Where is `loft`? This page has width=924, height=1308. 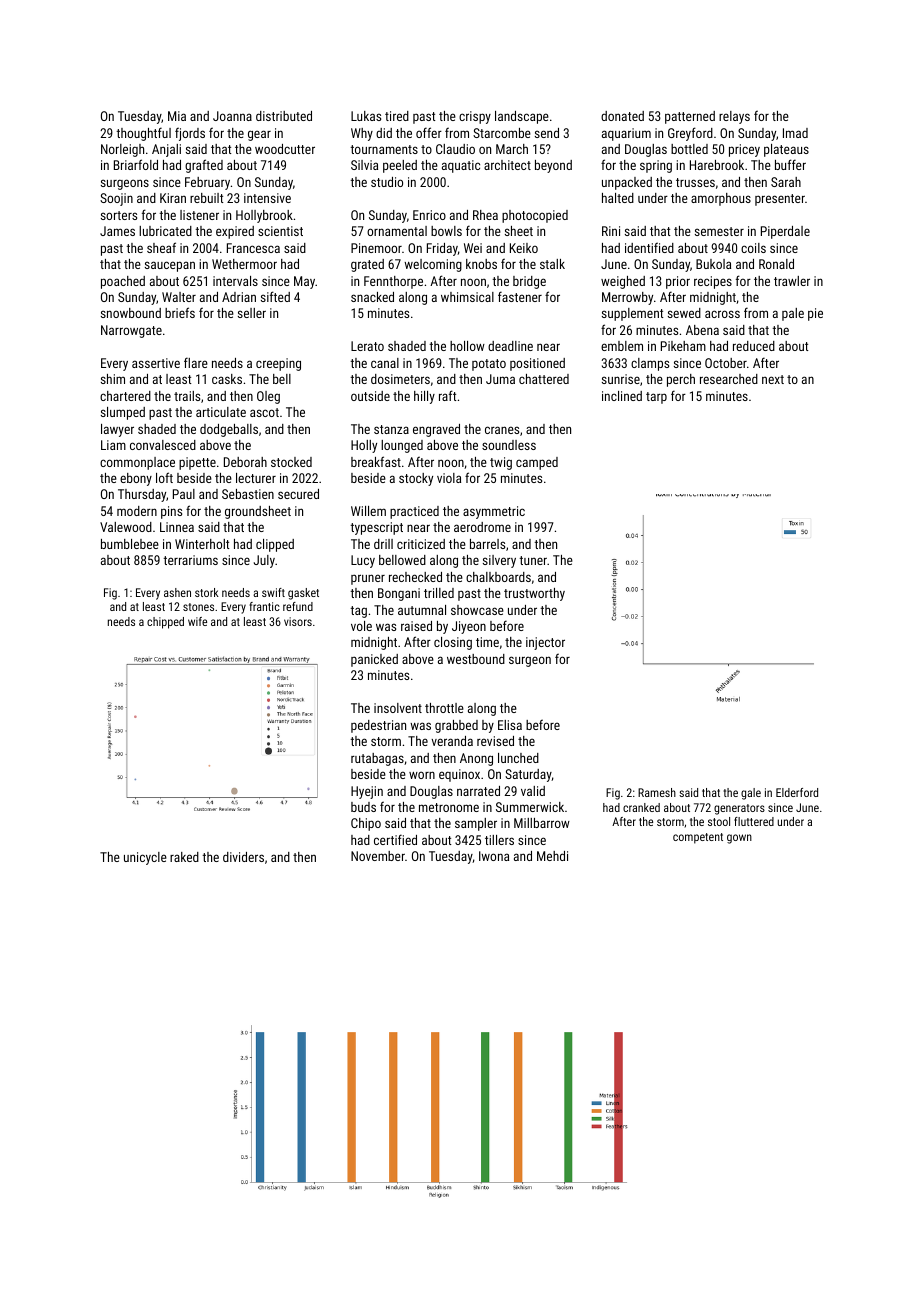
loft is located at coordinates (164, 477).
